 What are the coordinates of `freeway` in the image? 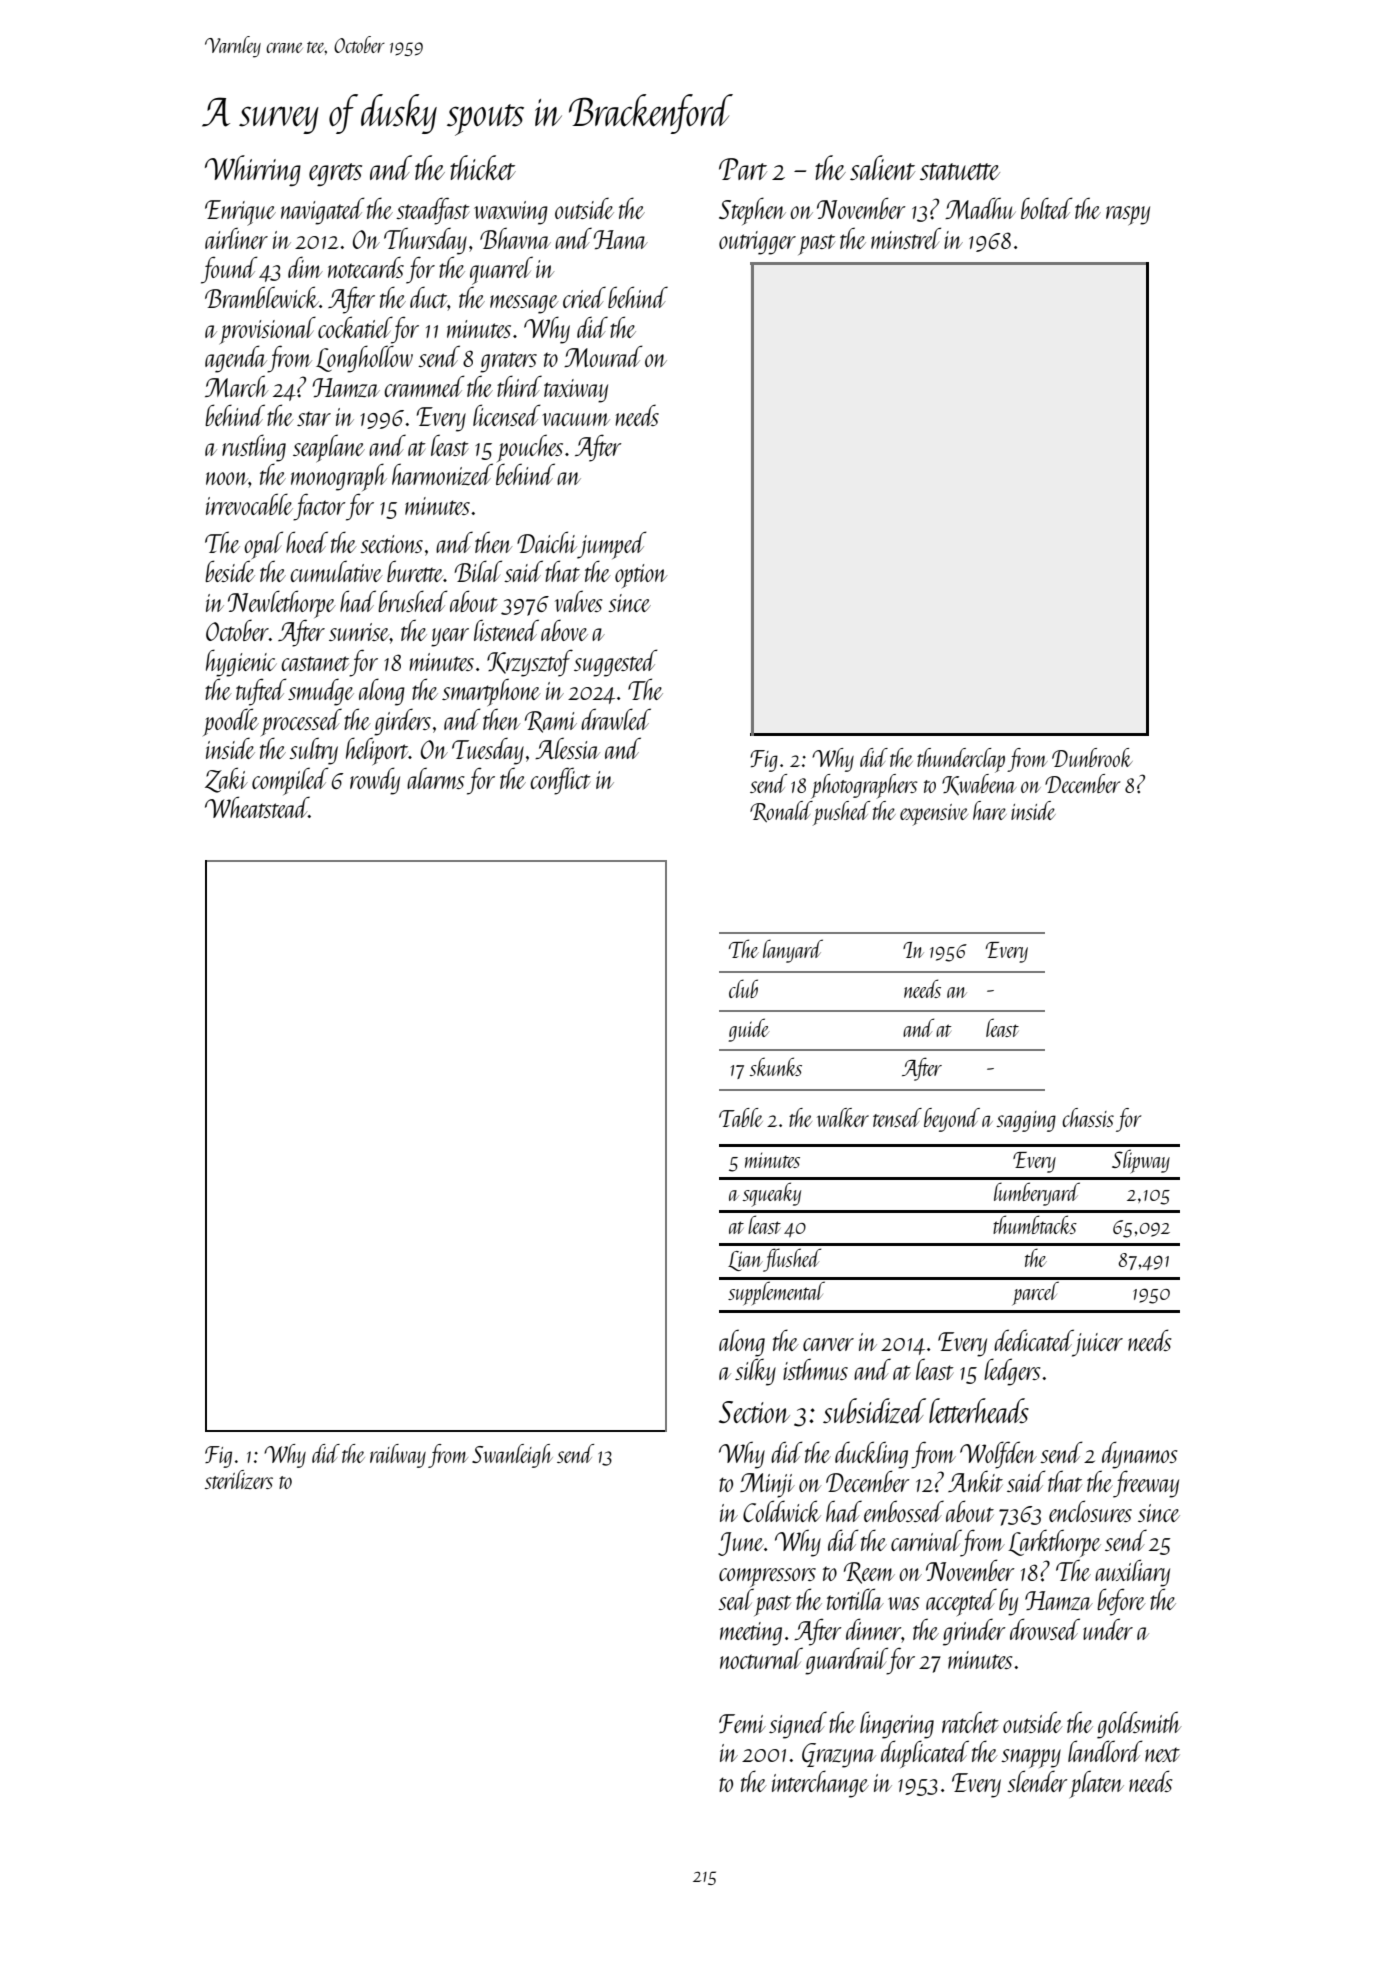 It's located at (1146, 1484).
